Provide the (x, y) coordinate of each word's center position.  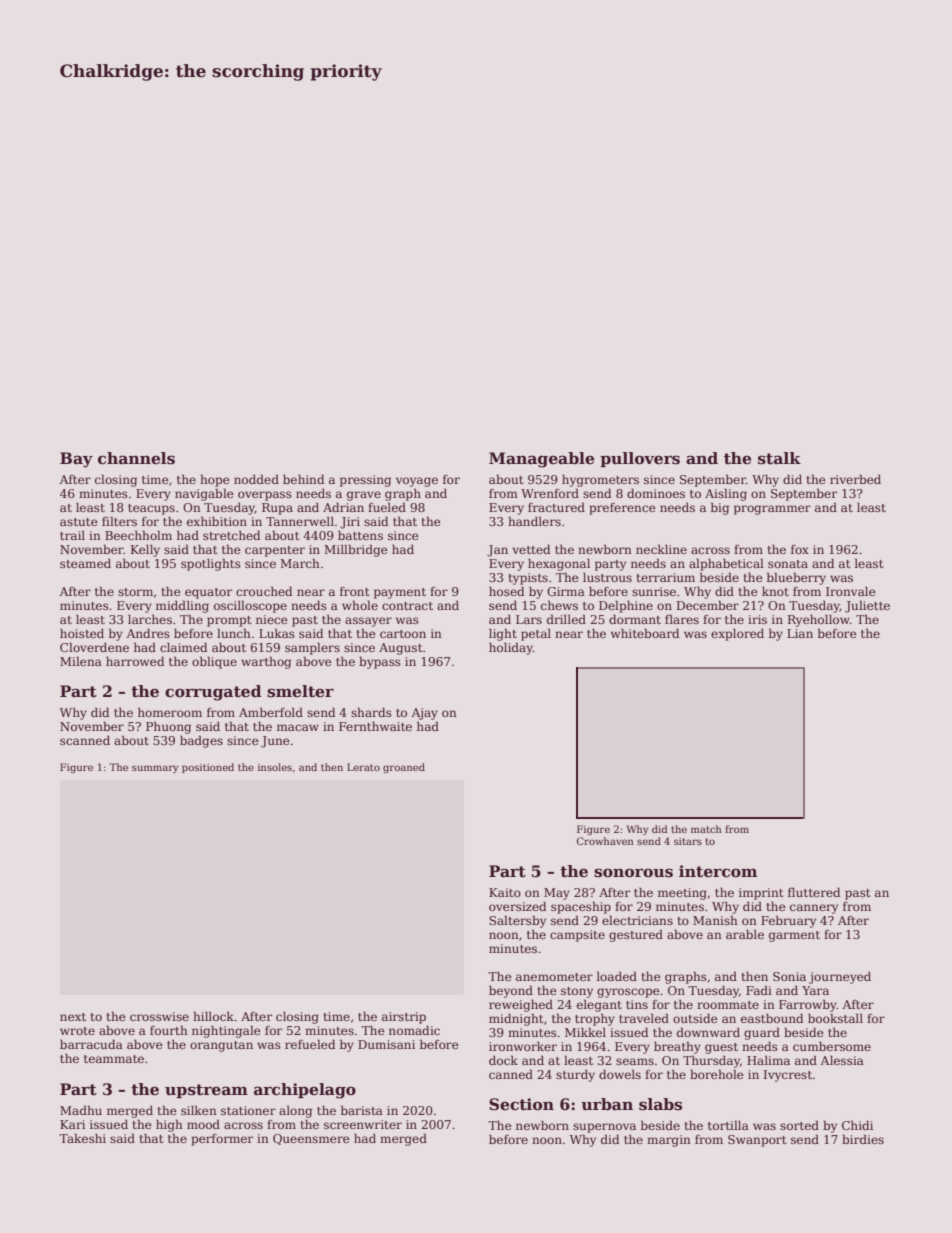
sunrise (654, 591)
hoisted (82, 633)
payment (400, 593)
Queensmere (311, 1139)
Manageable (541, 460)
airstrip (404, 1018)
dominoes (656, 493)
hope (215, 480)
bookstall (835, 1018)
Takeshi (82, 1138)
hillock (213, 1016)
